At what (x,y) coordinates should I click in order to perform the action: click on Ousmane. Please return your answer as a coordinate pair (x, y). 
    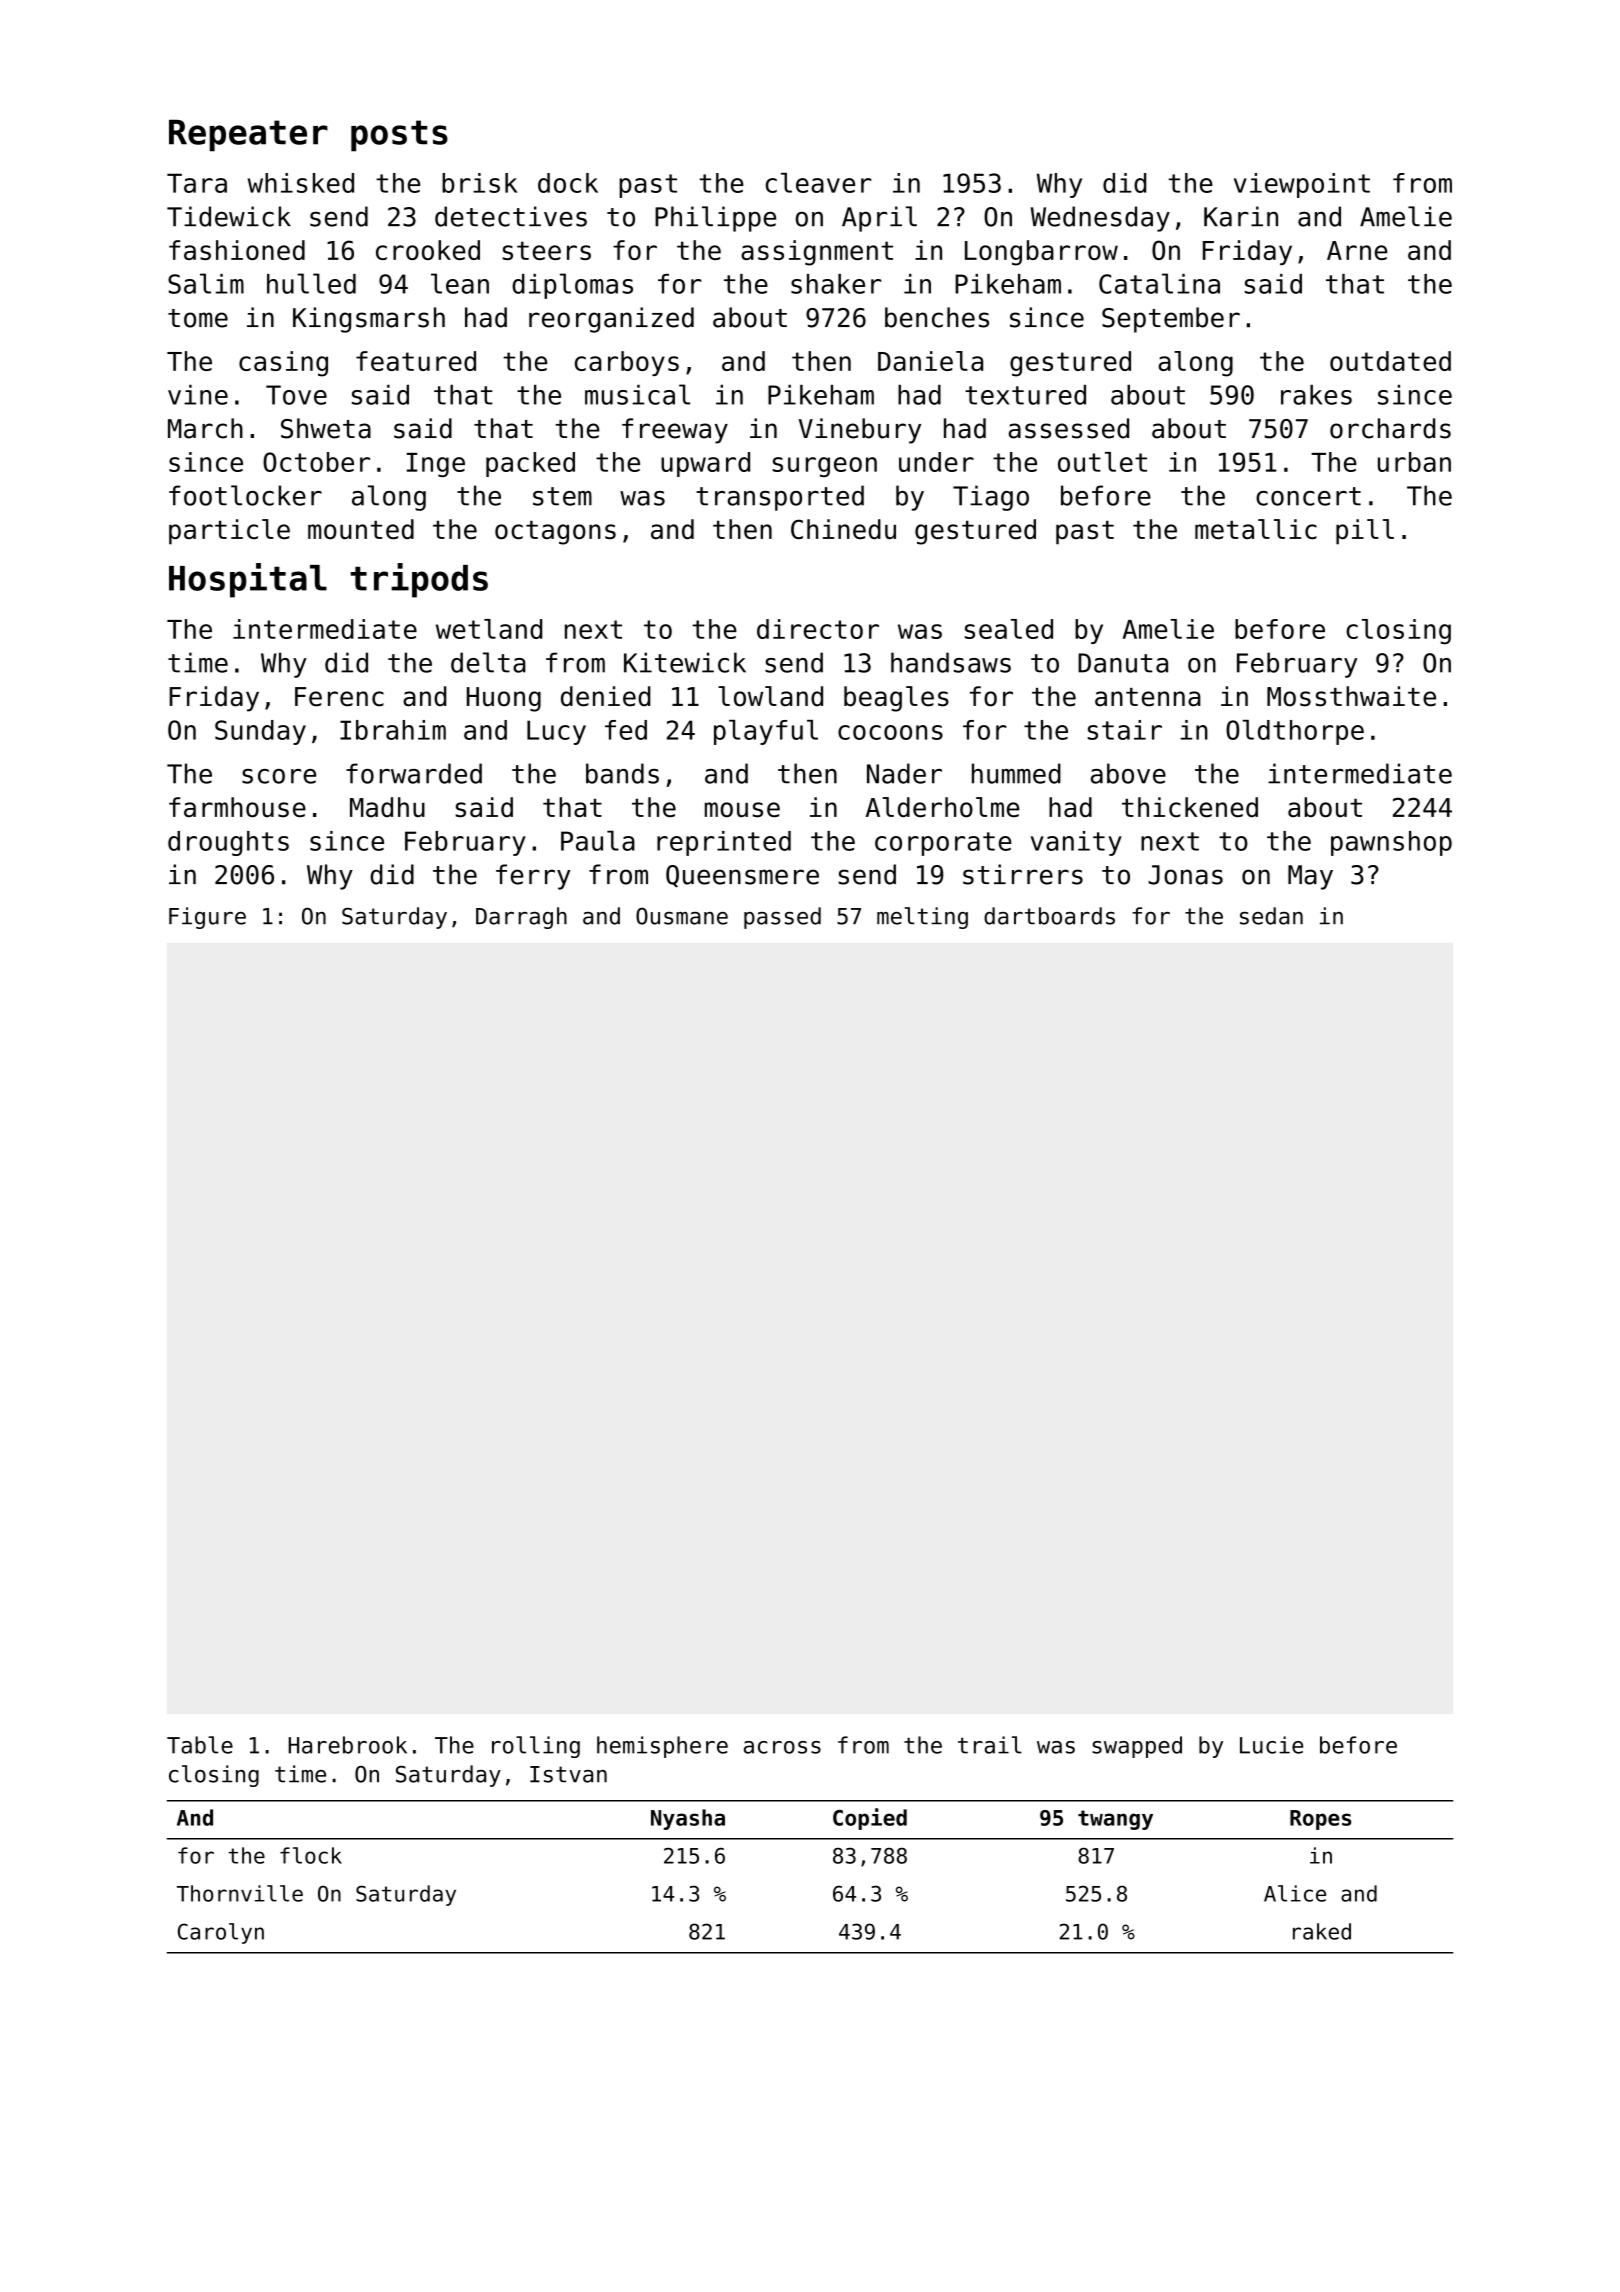
    Looking at the image, I should click on (682, 916).
